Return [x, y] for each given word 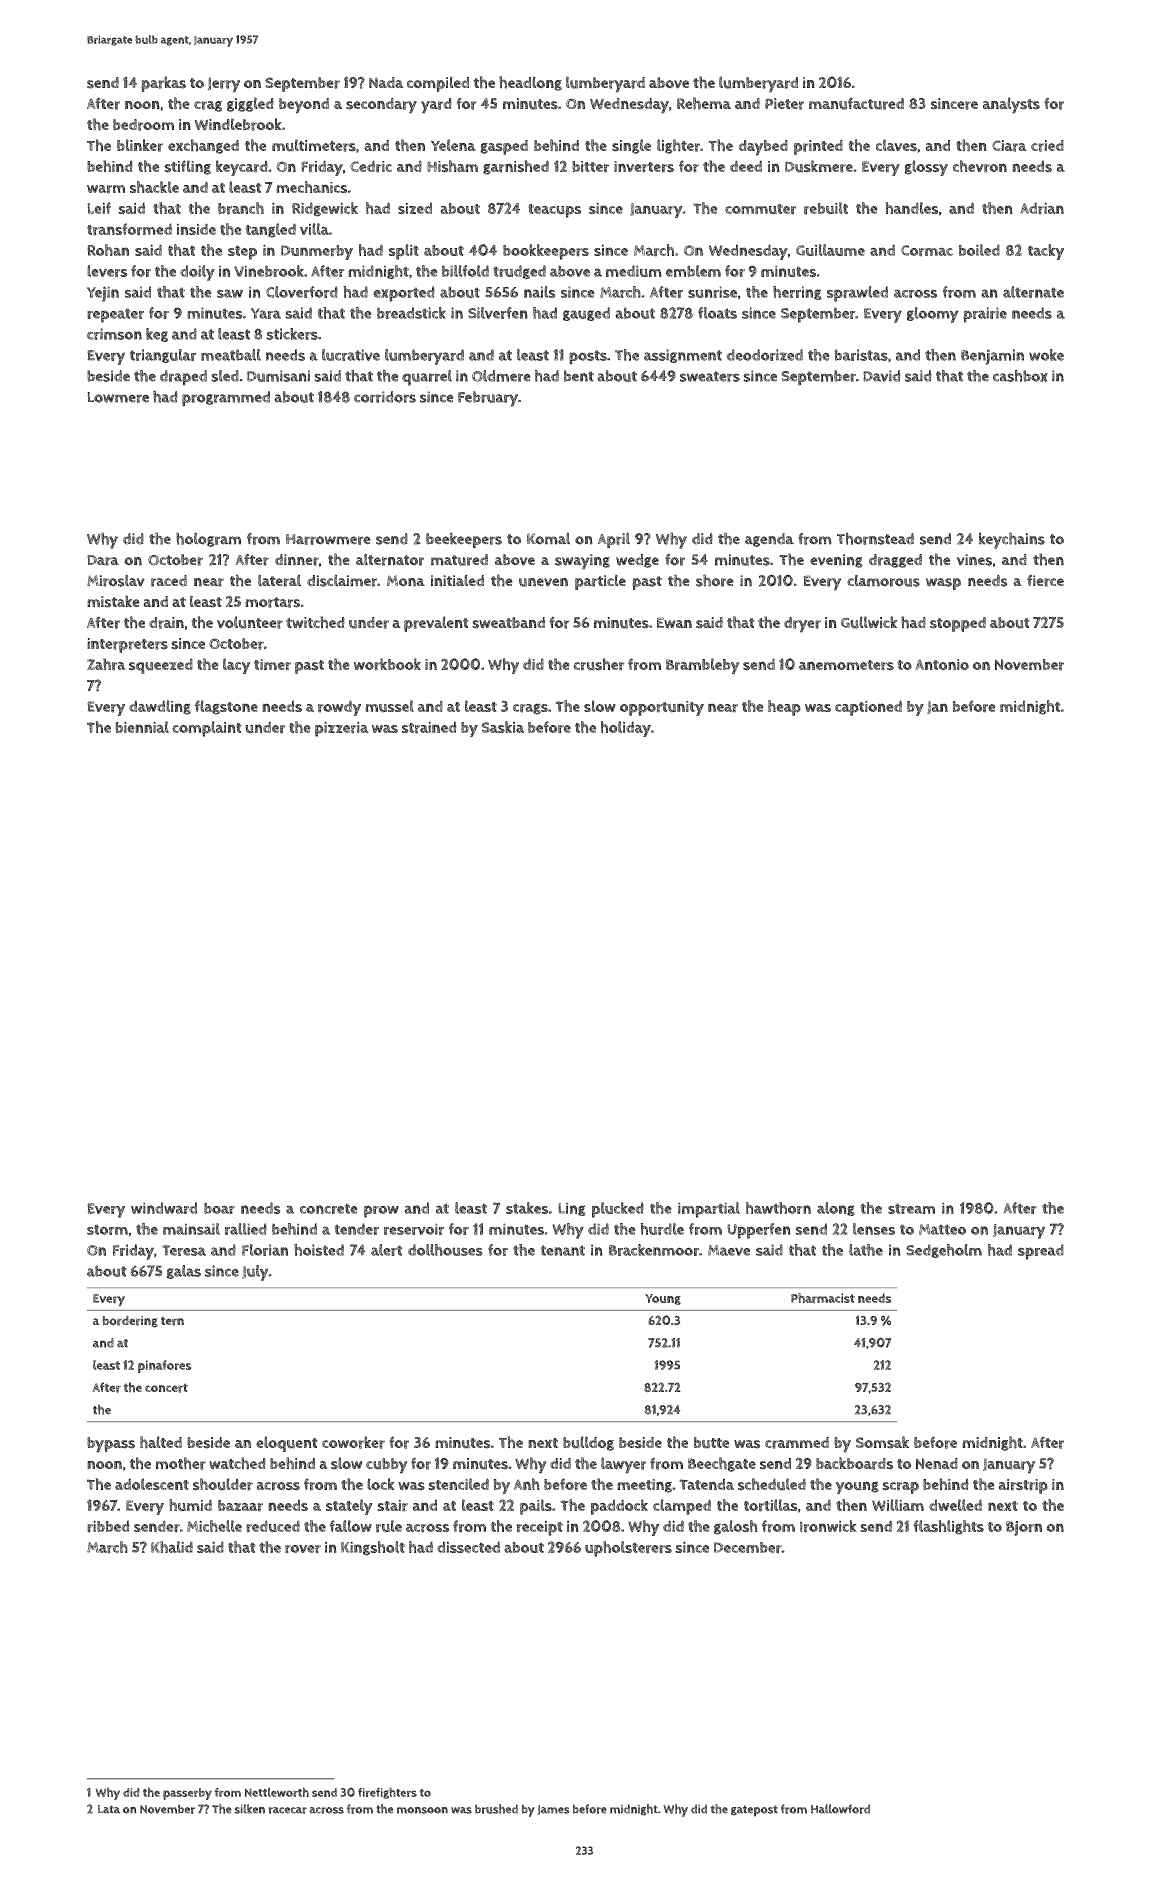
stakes [527, 1208]
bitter [590, 167]
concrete [329, 1208]
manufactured [856, 103]
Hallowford [840, 1809]
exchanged [203, 146]
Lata [109, 1809]
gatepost [754, 1811]
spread [1041, 1252]
